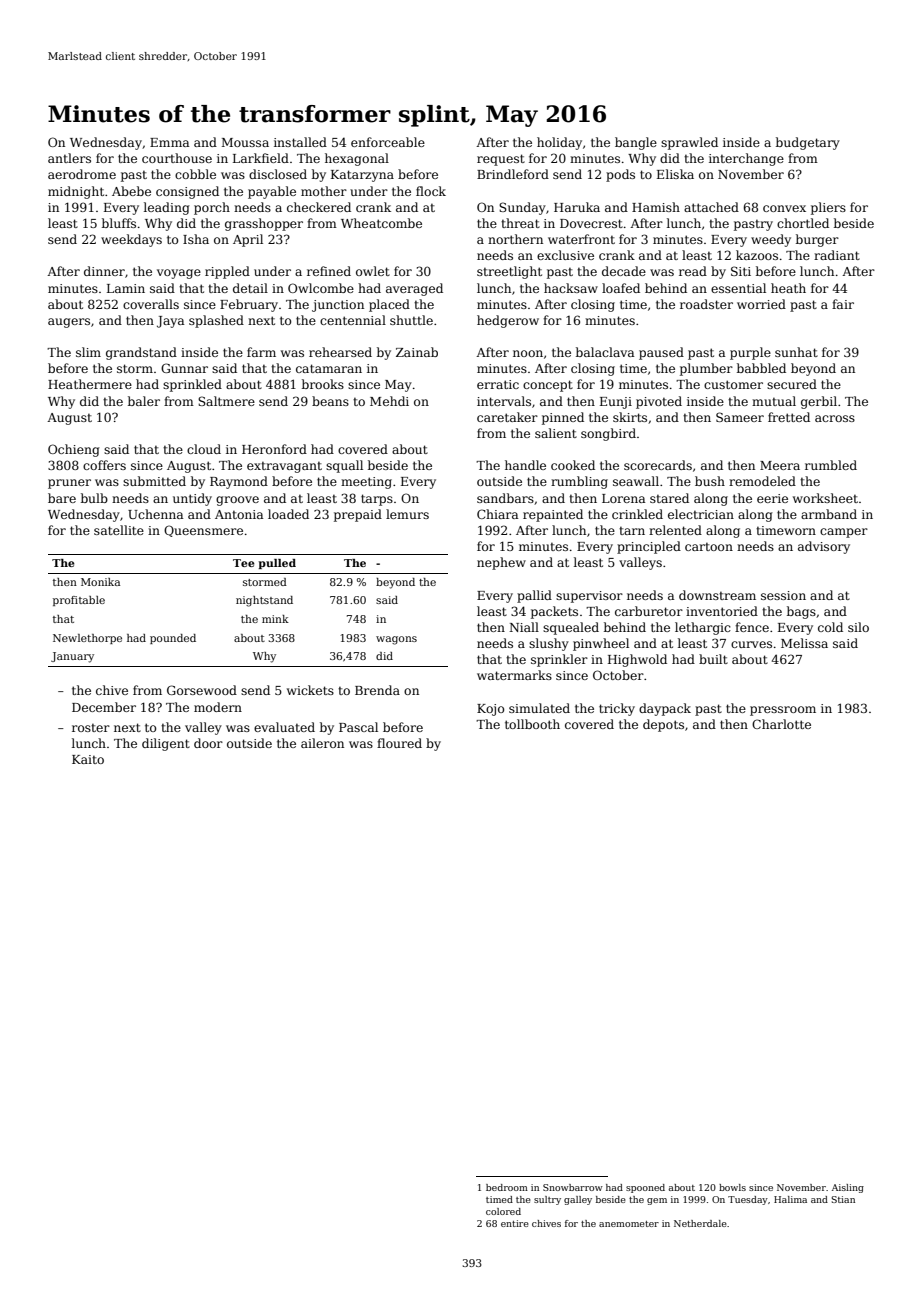  Describe the element at coordinates (208, 743) in the screenshot. I see `door` at that location.
